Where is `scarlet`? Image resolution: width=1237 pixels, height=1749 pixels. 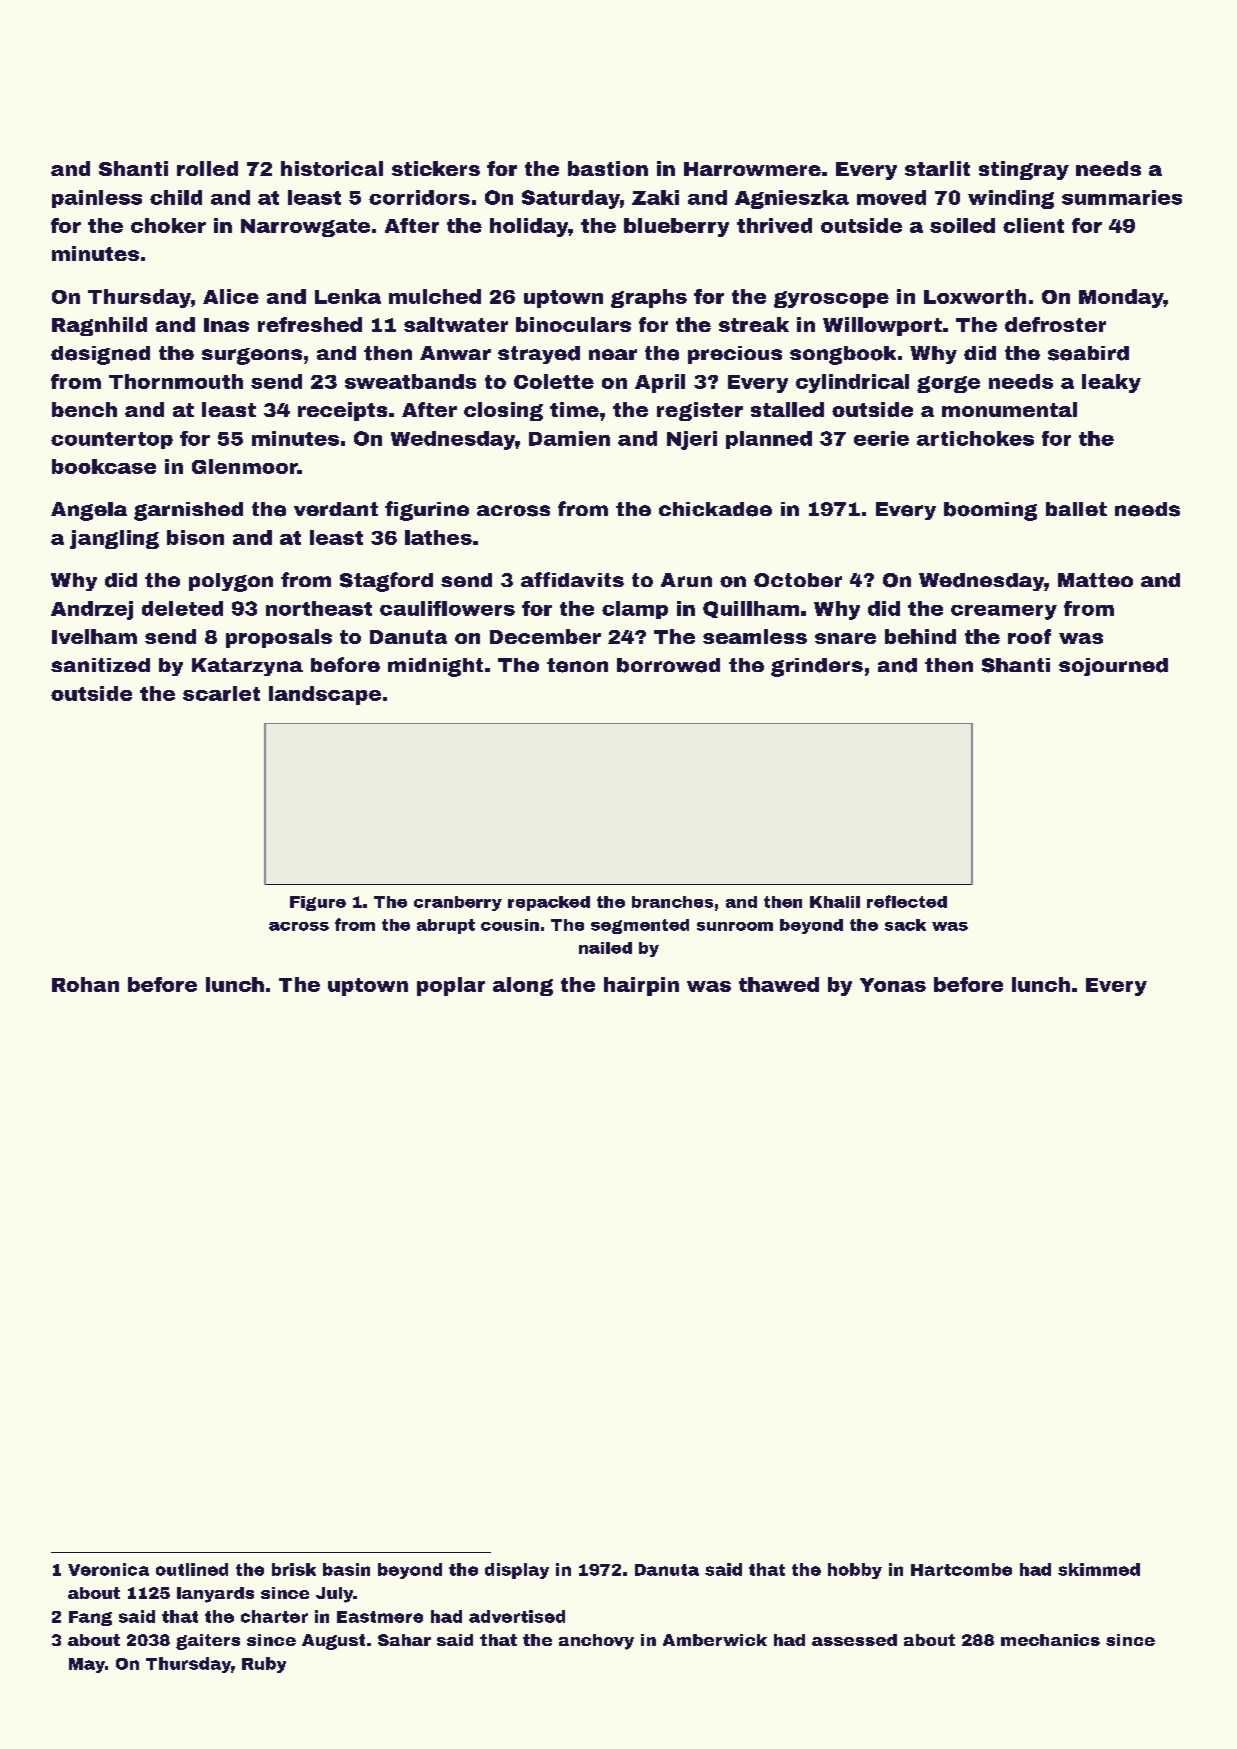 scarlet is located at coordinates (221, 693).
